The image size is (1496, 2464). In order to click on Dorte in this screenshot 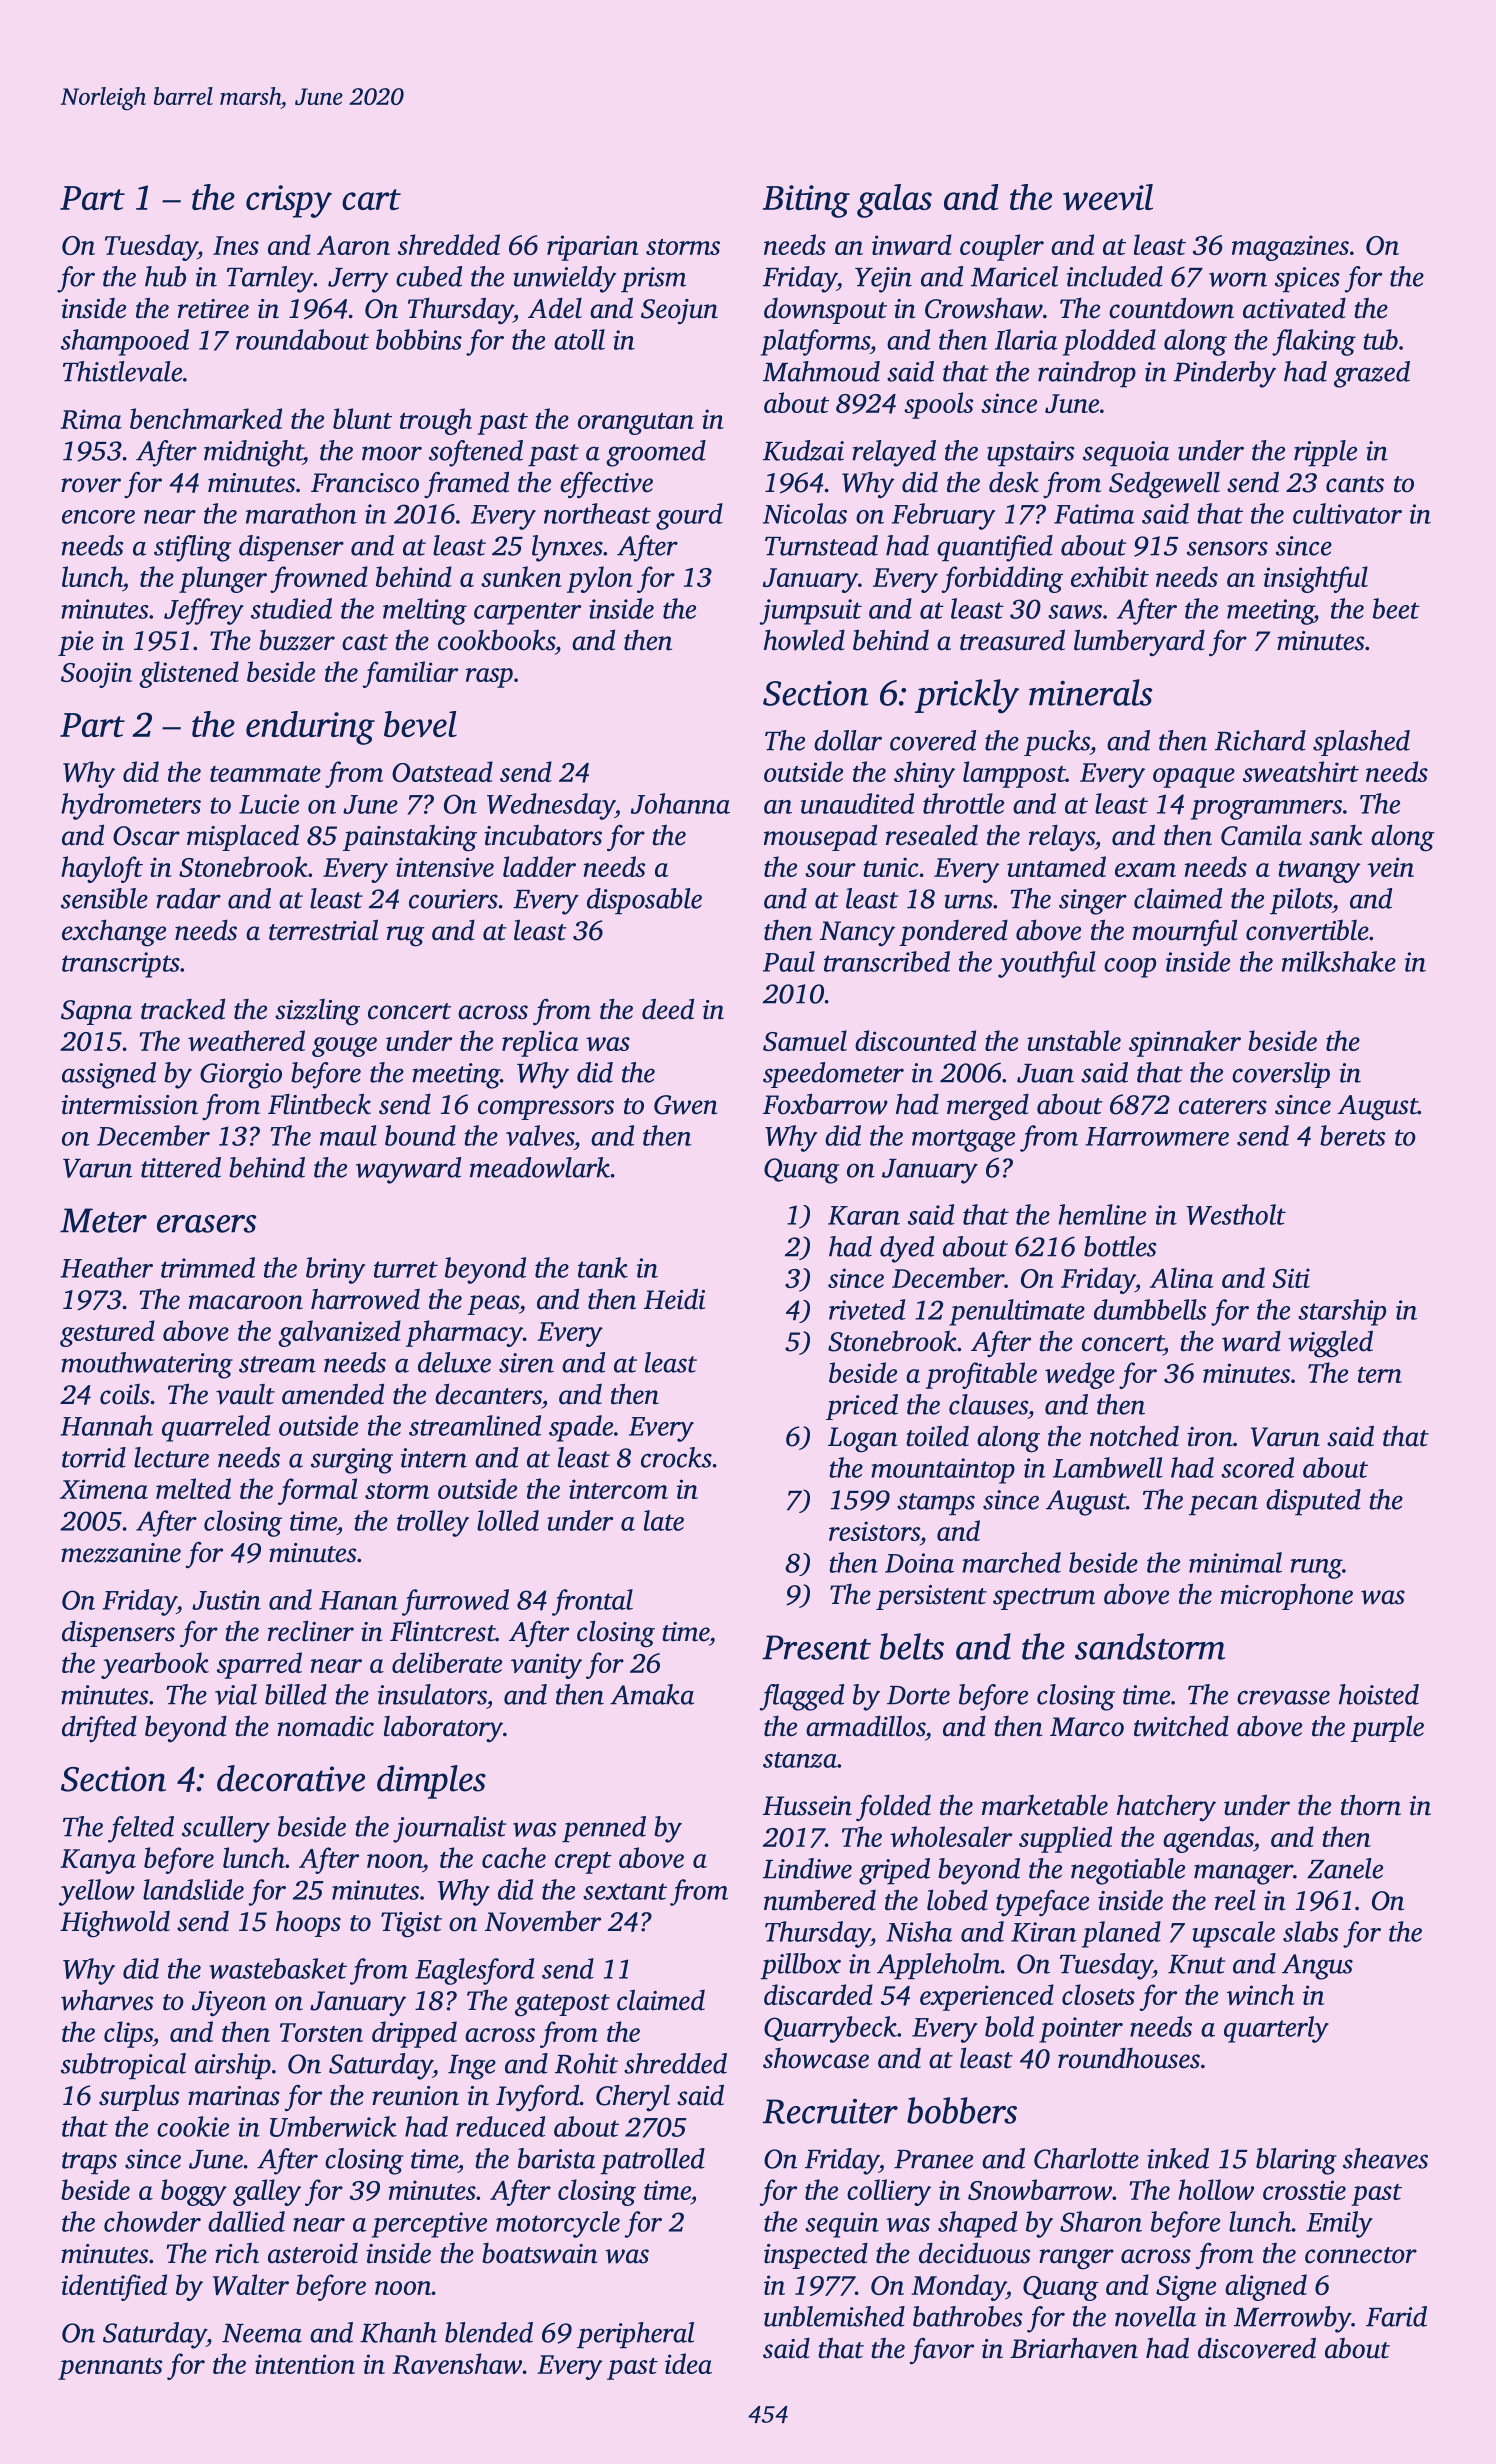, I will do `click(918, 1695)`.
